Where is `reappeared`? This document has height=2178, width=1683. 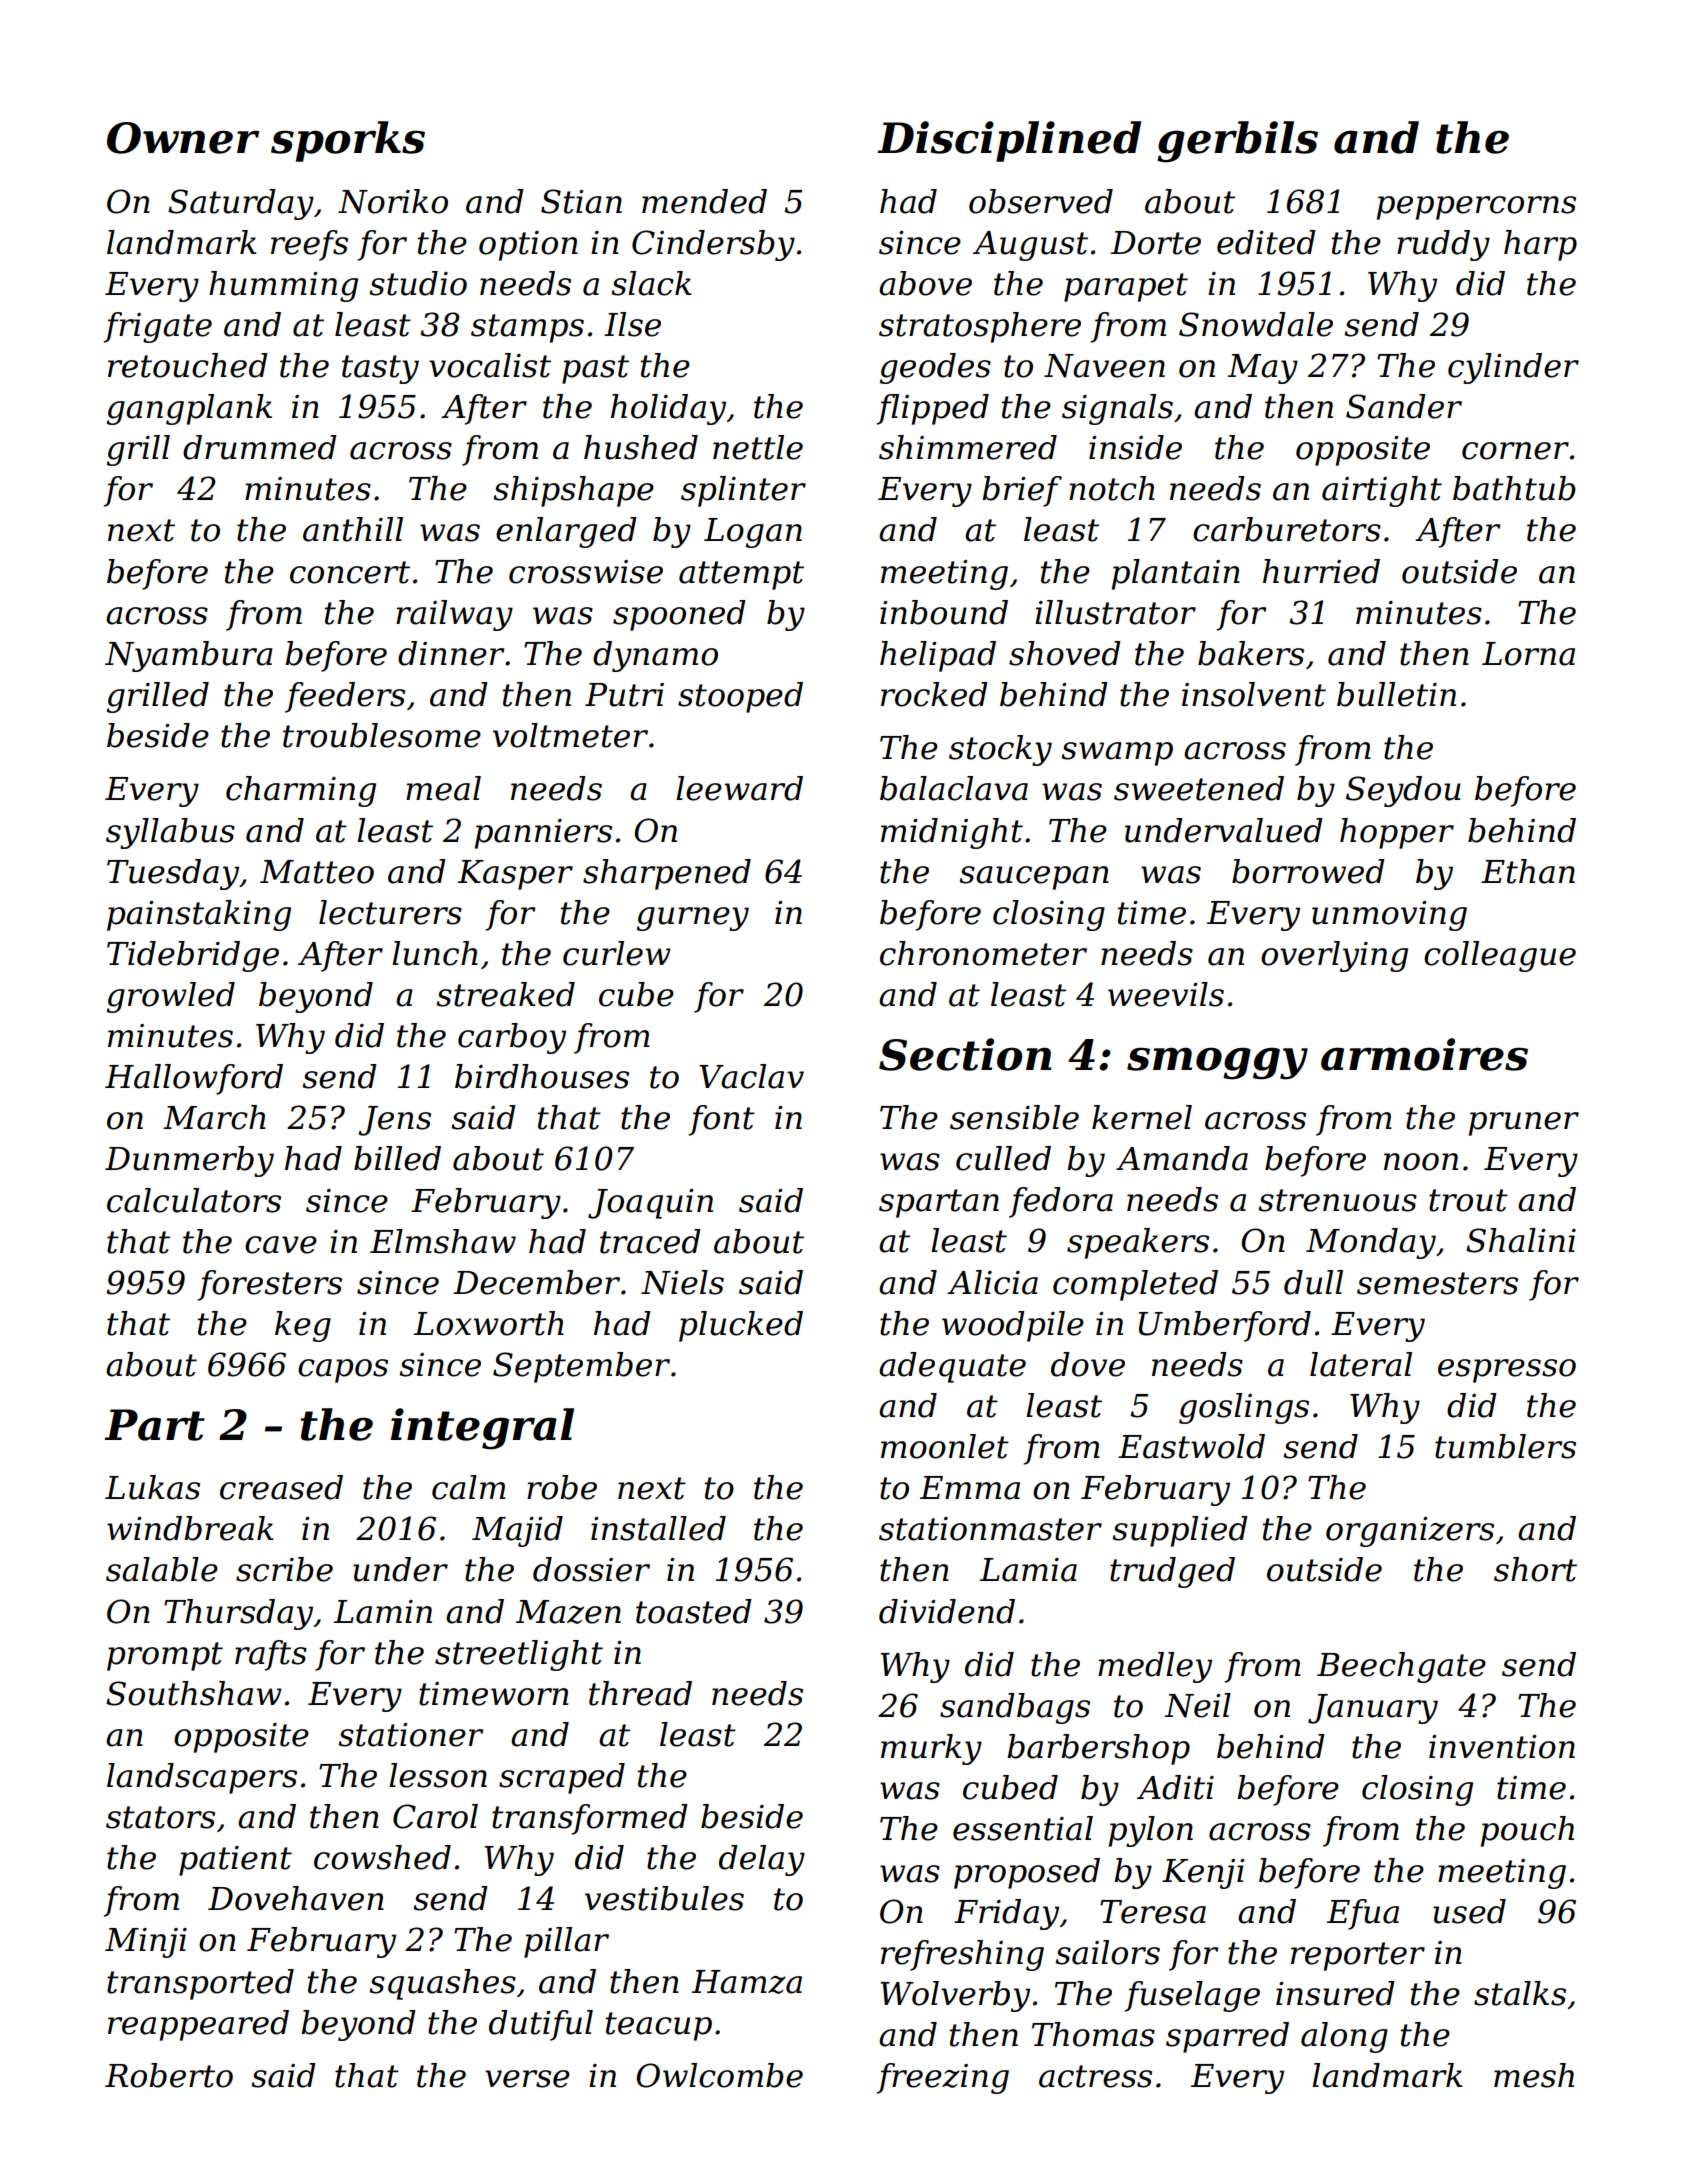
reappeared is located at coordinates (198, 2025).
